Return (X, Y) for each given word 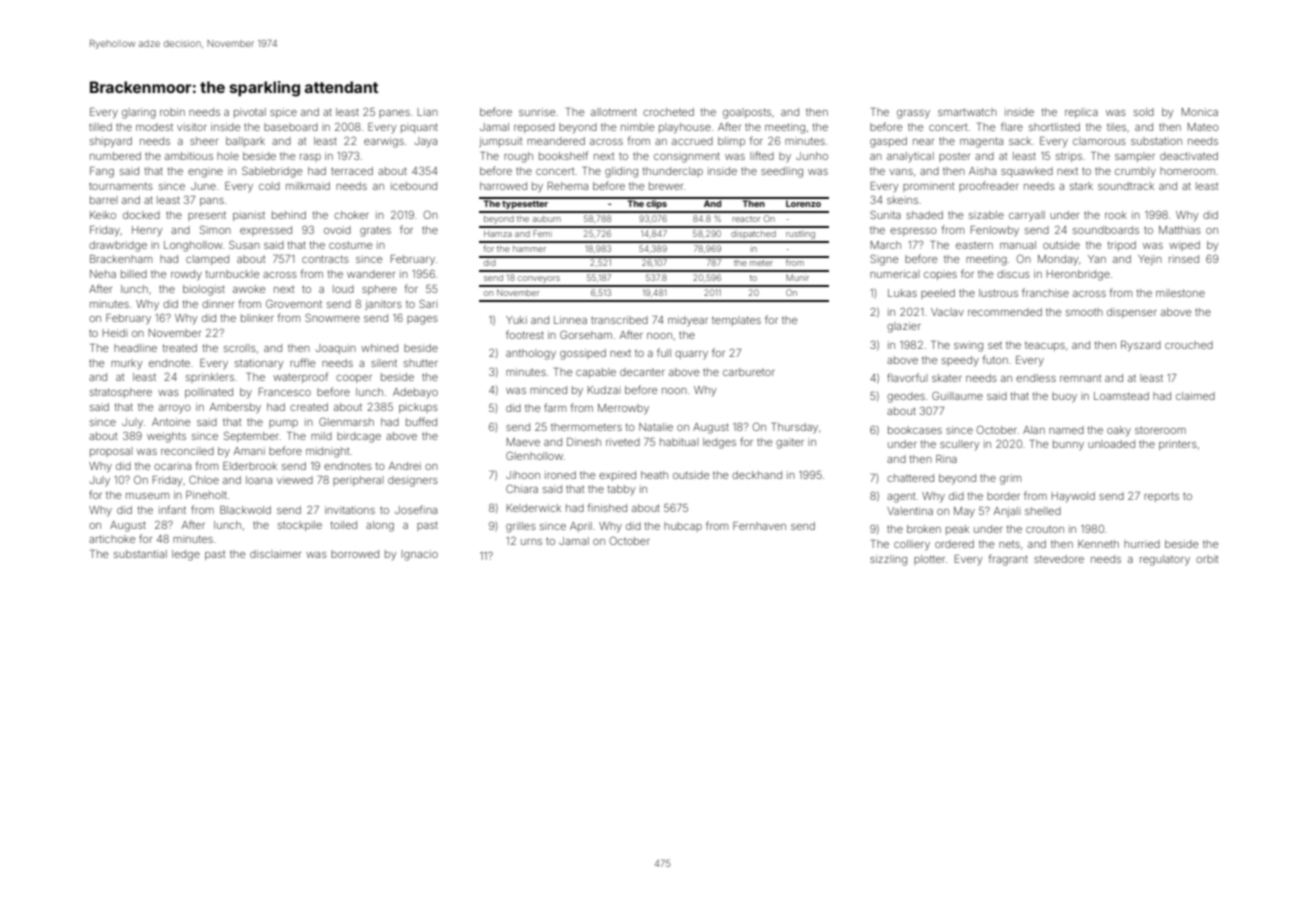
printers (1178, 445)
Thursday (794, 428)
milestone (1180, 293)
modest (154, 127)
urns (531, 542)
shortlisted (1054, 127)
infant (172, 509)
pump (283, 424)
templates (736, 321)
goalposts (747, 113)
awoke (249, 289)
